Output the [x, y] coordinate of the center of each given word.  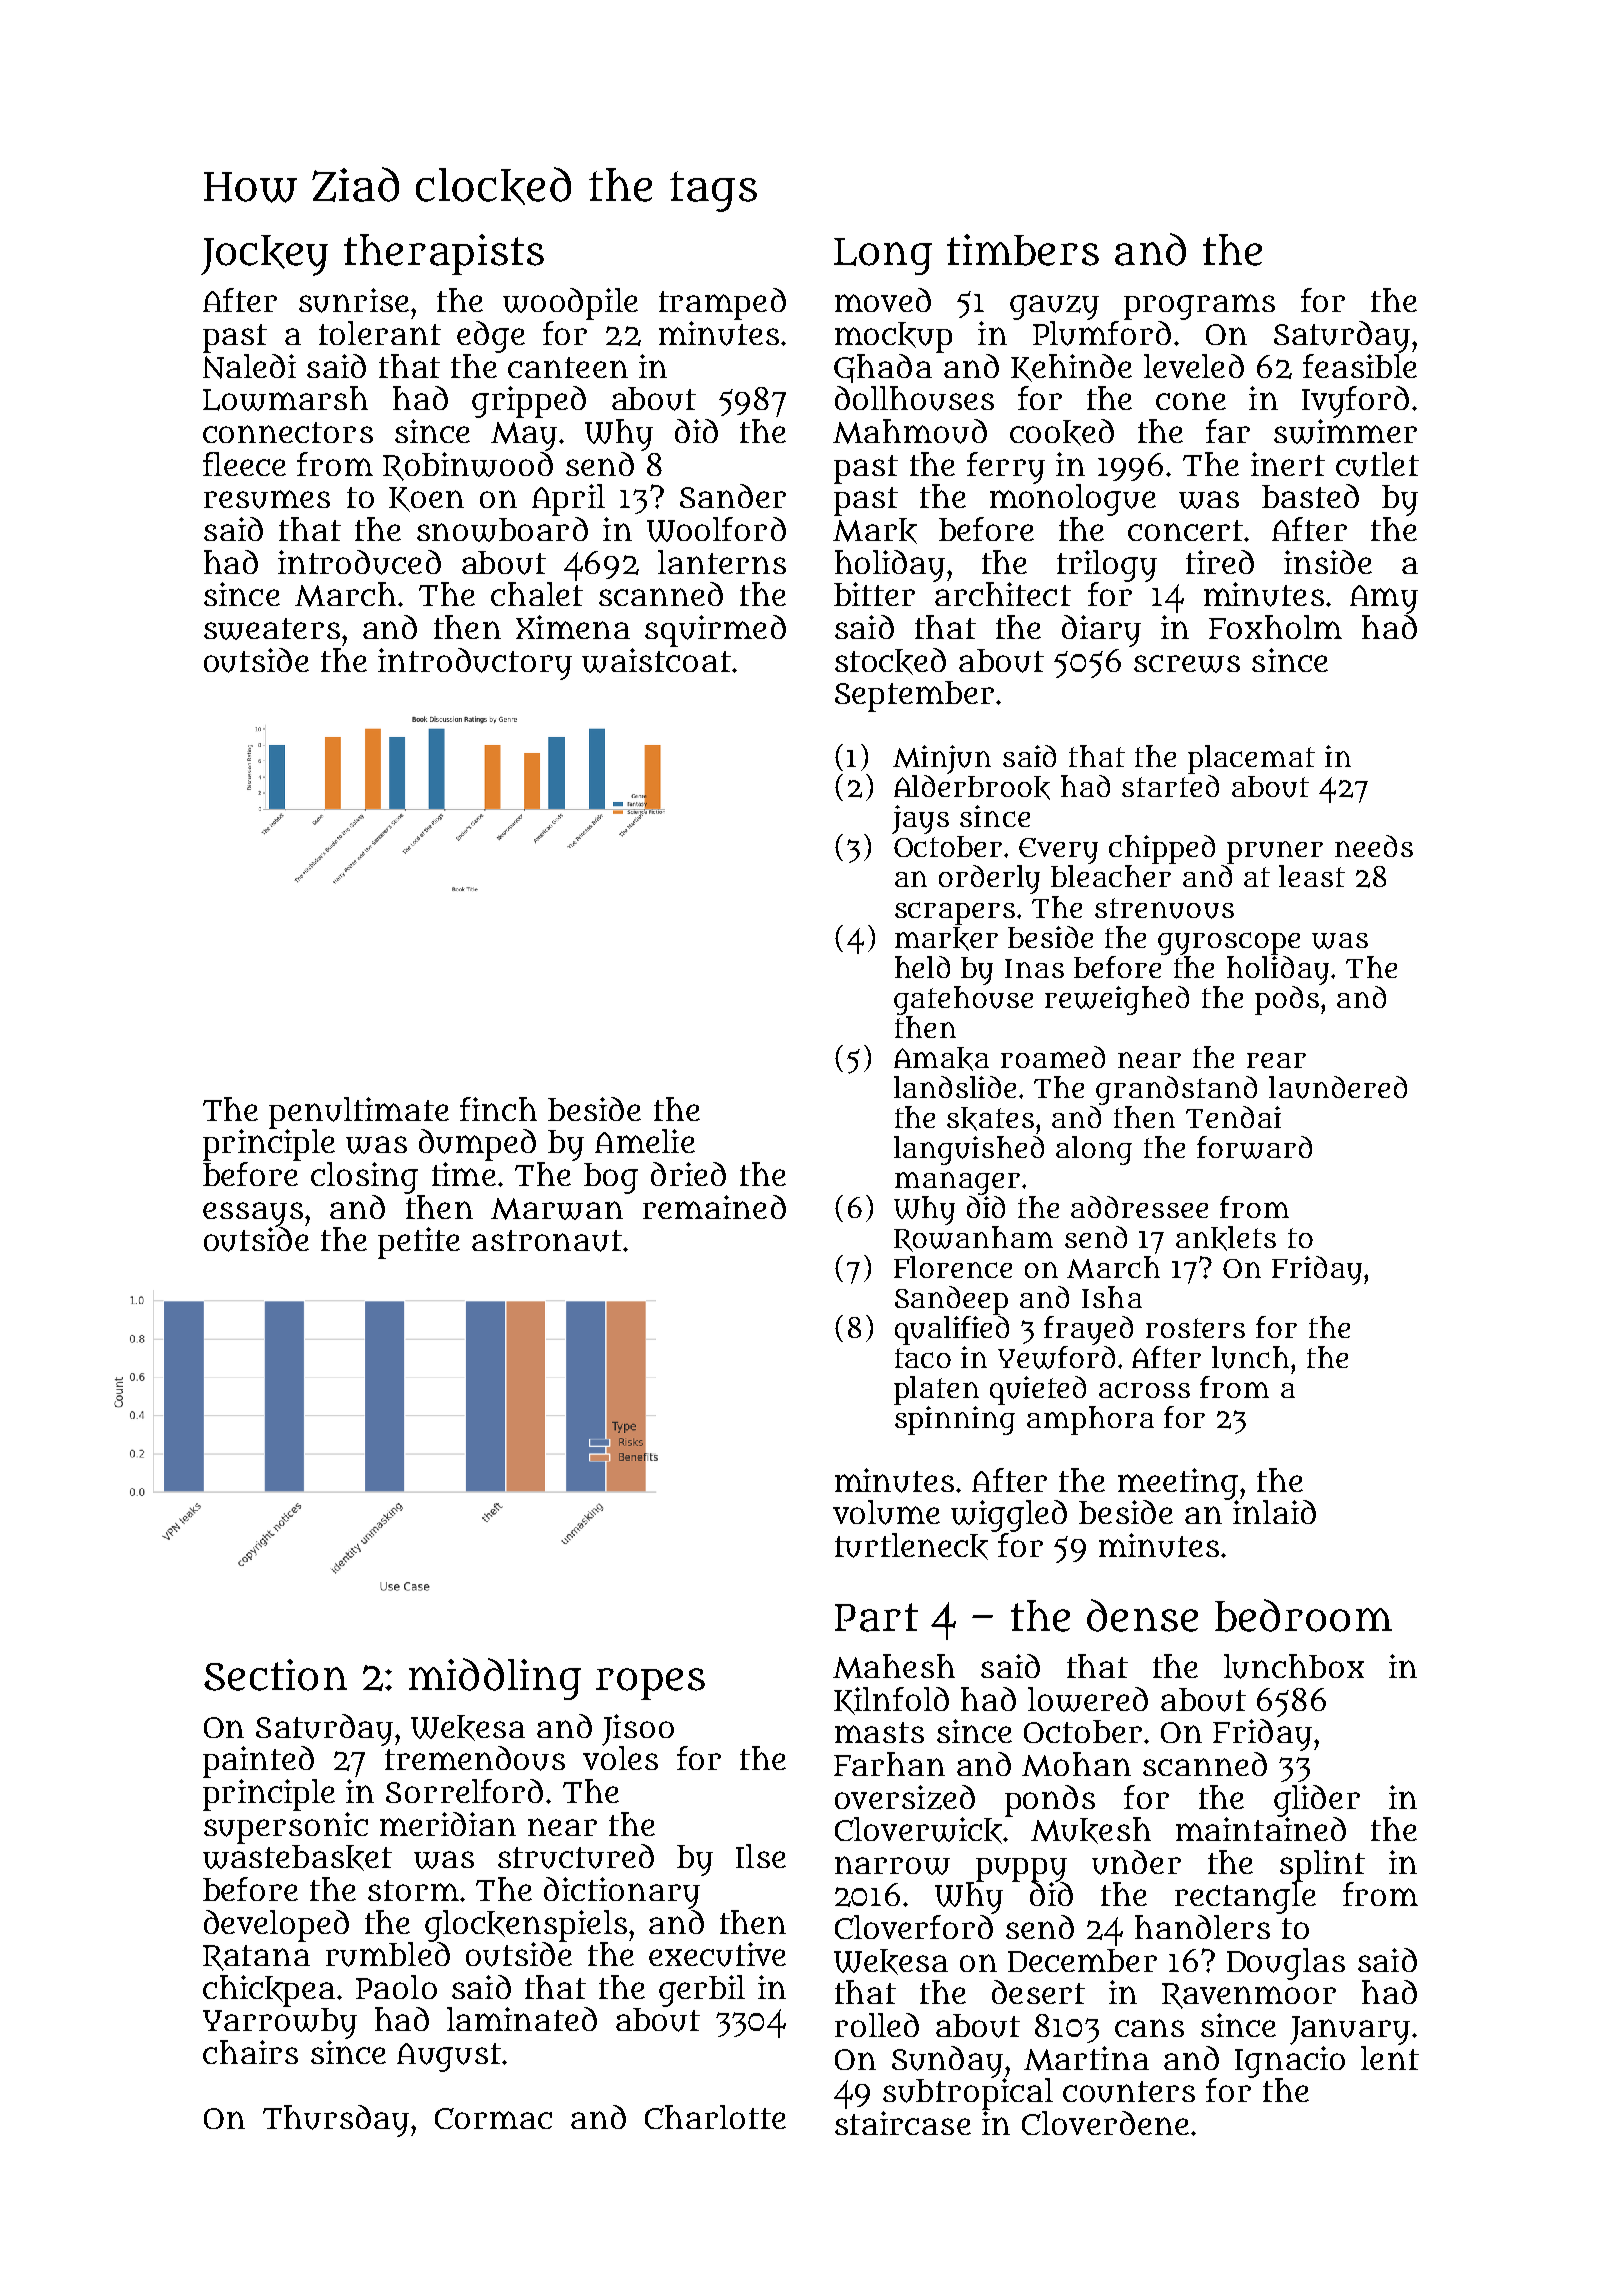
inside [1328, 562]
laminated [522, 2019]
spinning [955, 1420]
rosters [1195, 1328]
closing [364, 1178]
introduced [359, 562]
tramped [722, 304]
